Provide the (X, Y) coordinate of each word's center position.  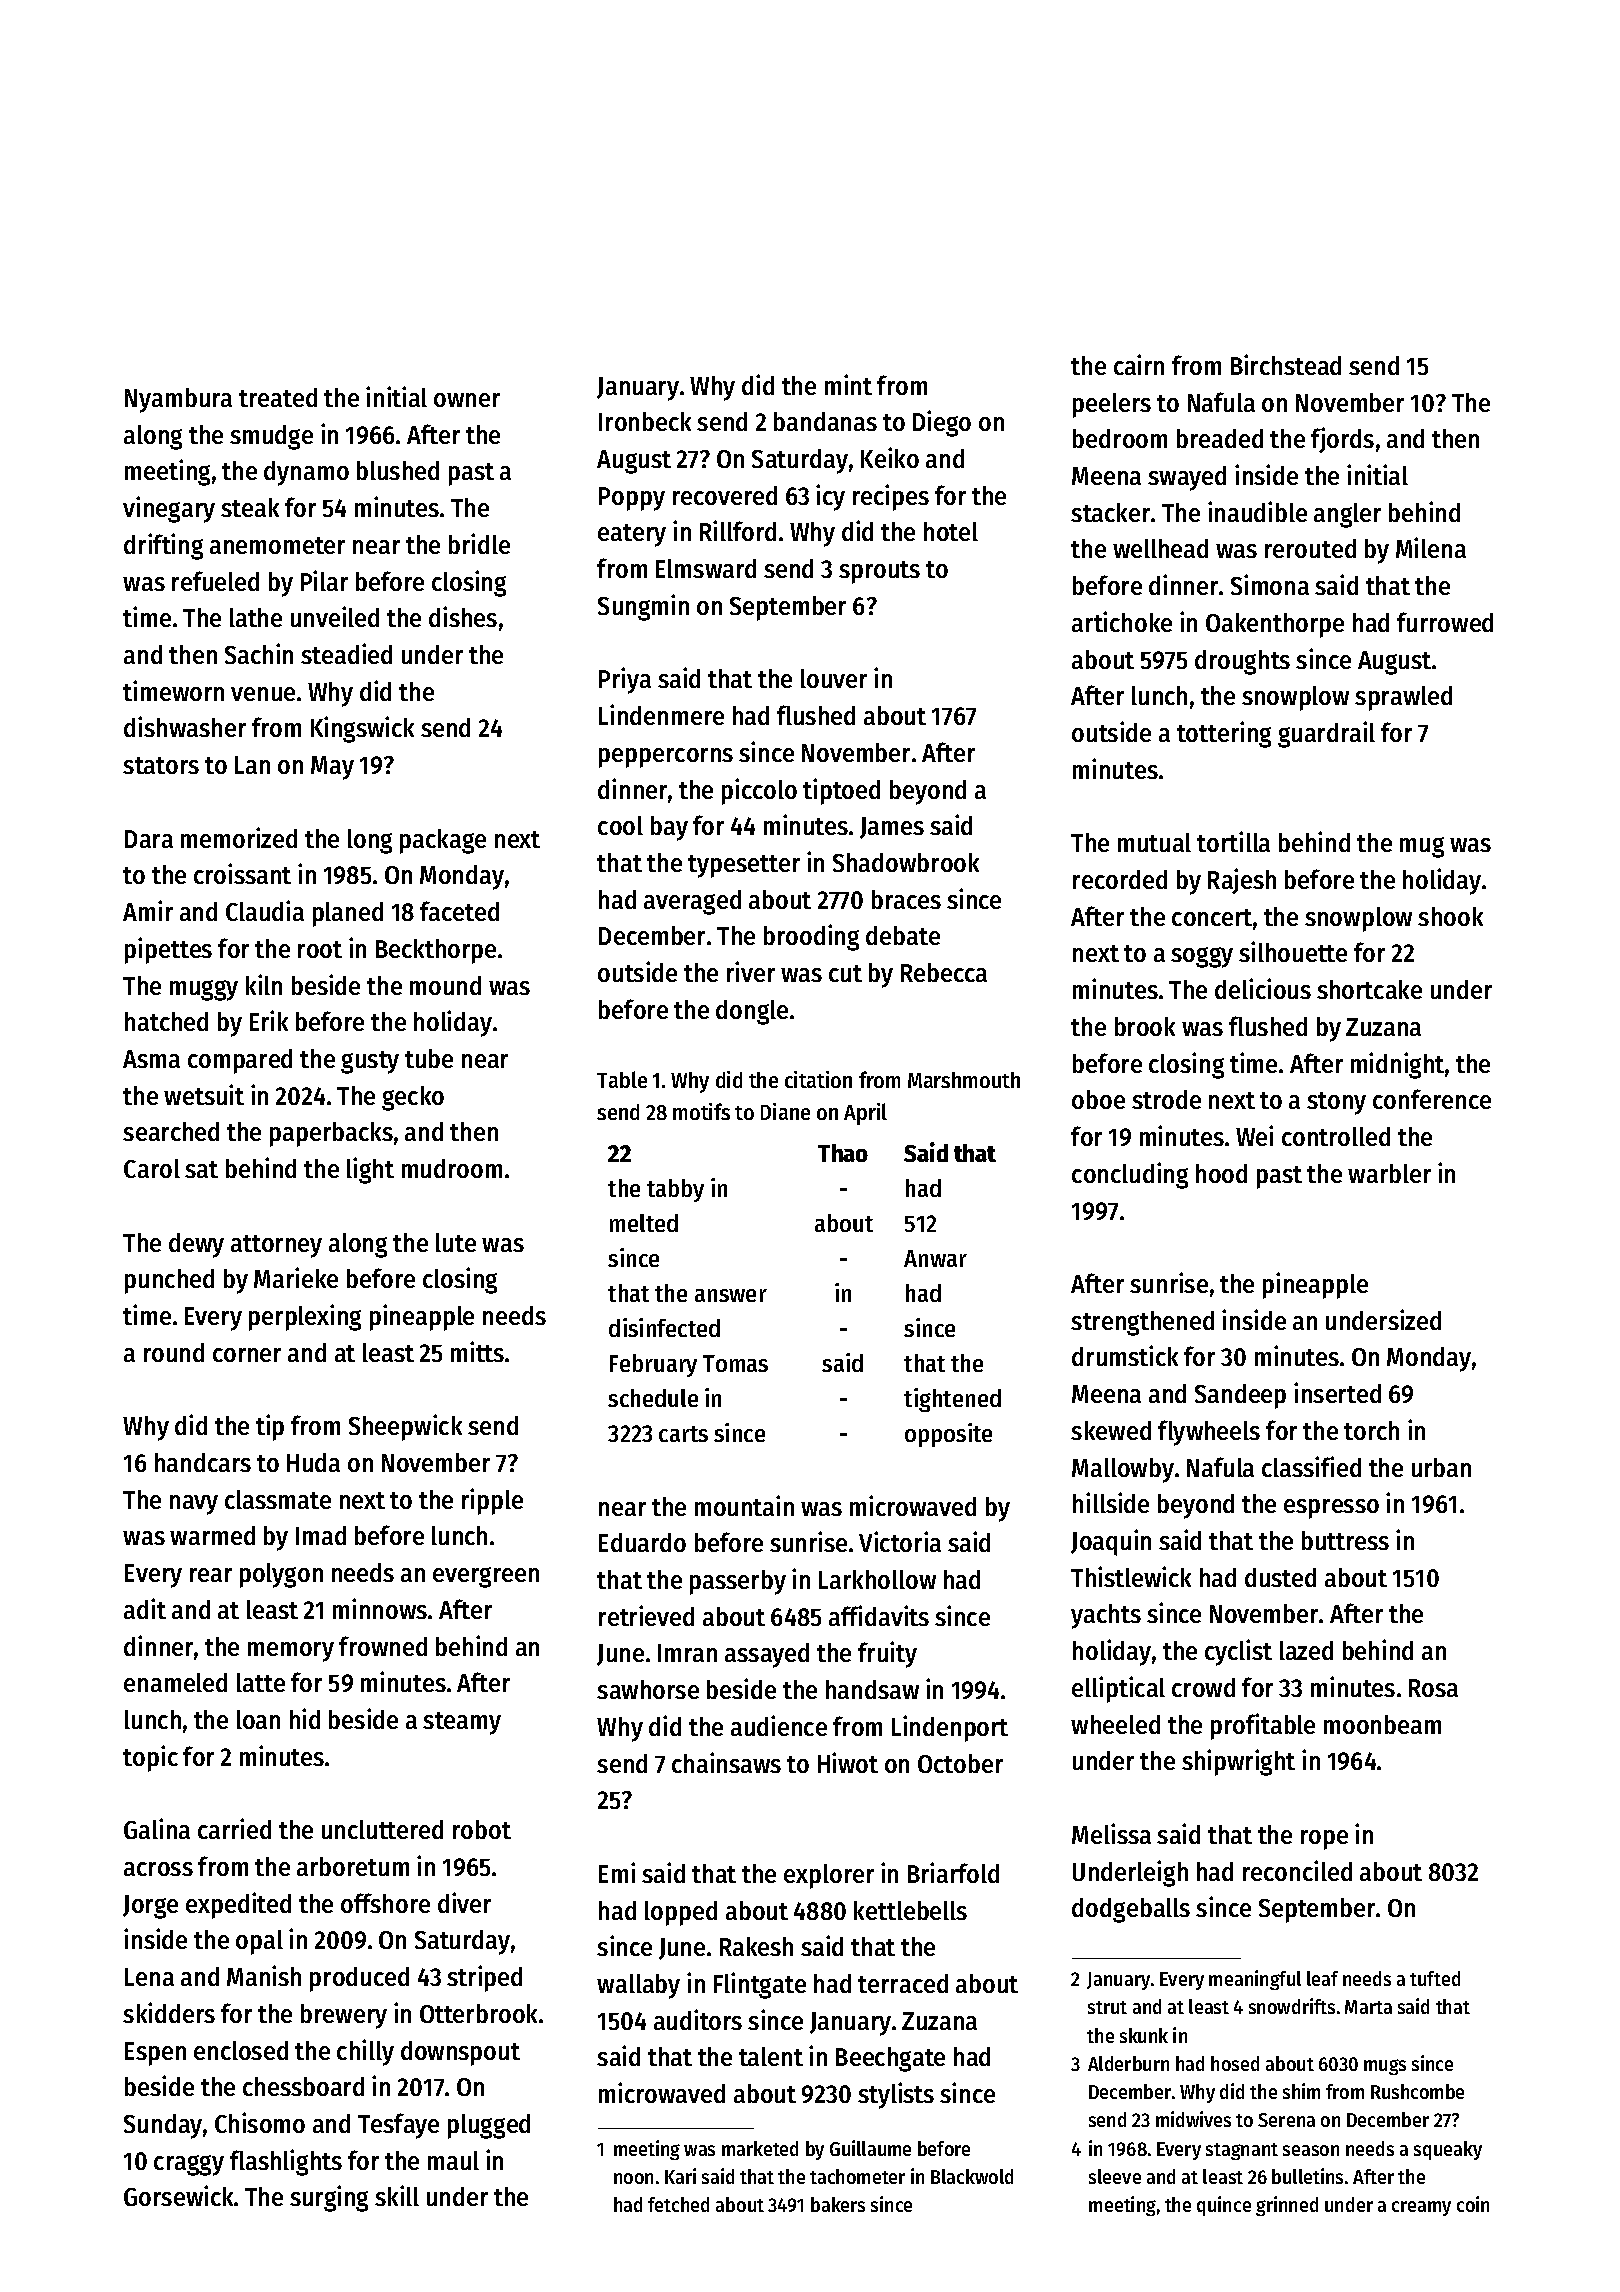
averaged (692, 902)
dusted (1280, 1577)
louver (834, 678)
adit (145, 1608)
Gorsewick (178, 2195)
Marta (1368, 2007)
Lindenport (950, 1728)
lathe (256, 617)
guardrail (1326, 734)
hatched (166, 1021)
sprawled (1403, 698)
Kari (680, 2176)
